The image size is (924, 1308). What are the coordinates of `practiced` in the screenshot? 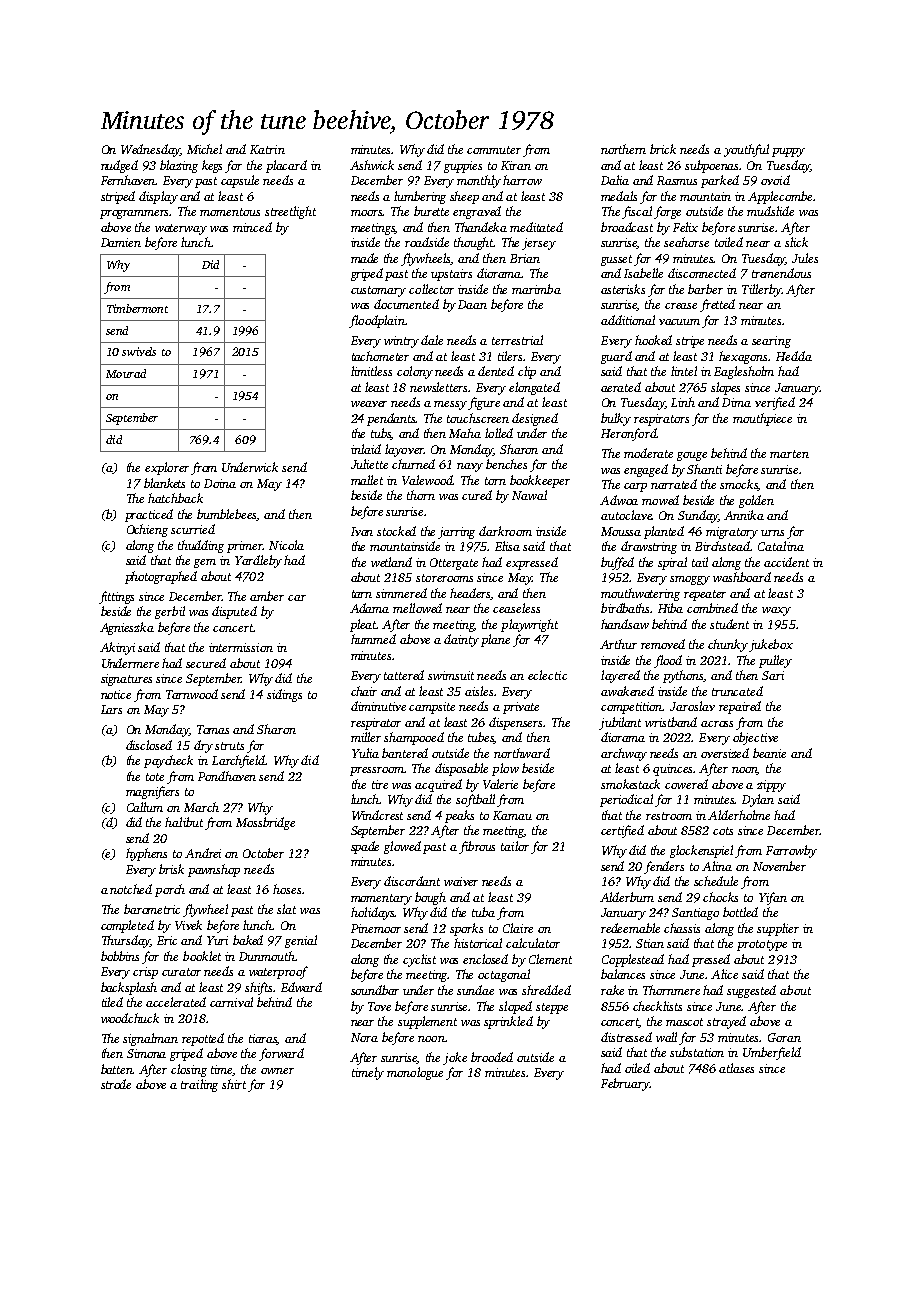 It's located at (149, 515).
